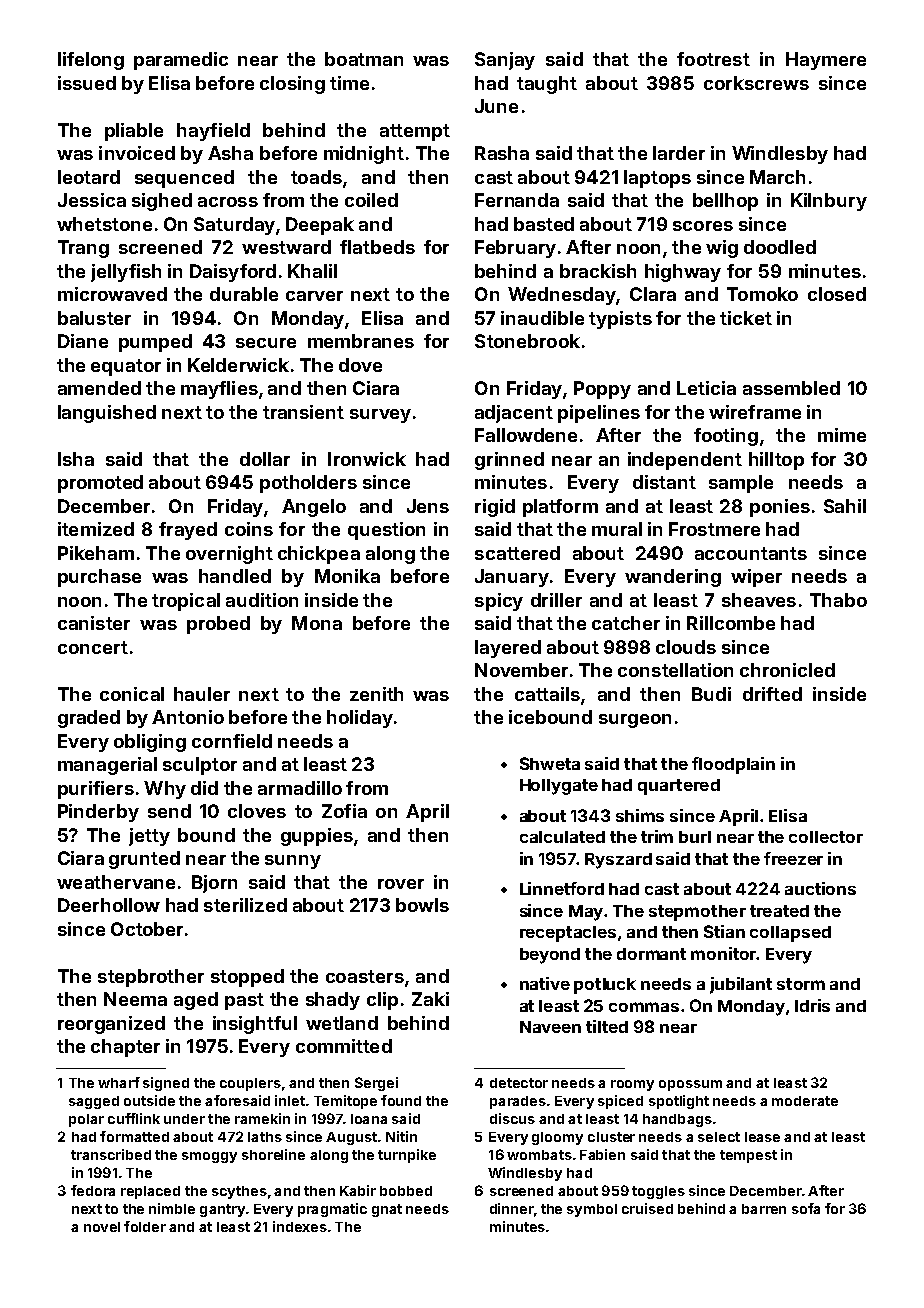 This screenshot has height=1308, width=924. Describe the element at coordinates (679, 153) in the screenshot. I see `larder` at that location.
